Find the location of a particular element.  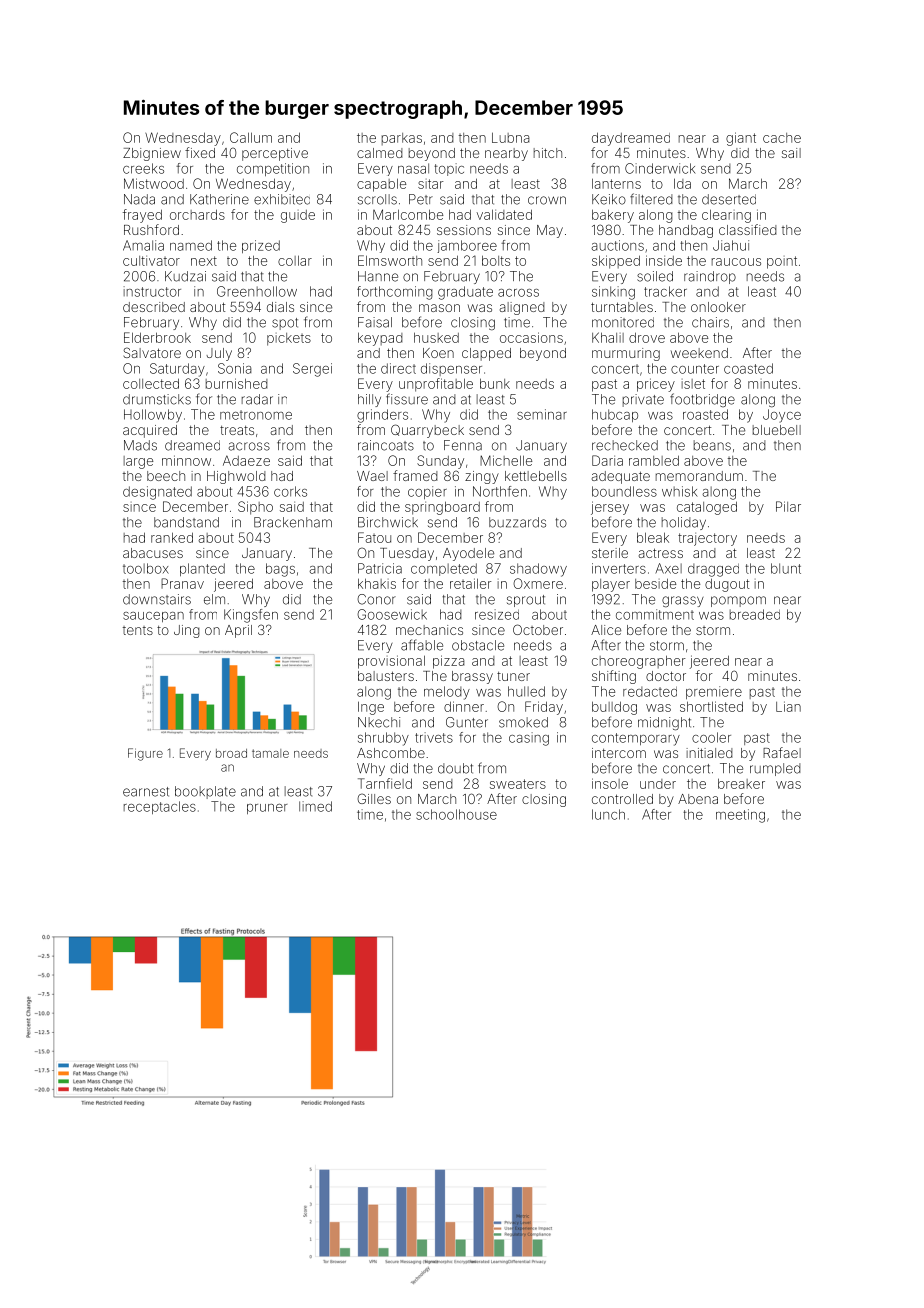

rambled is located at coordinates (654, 460).
